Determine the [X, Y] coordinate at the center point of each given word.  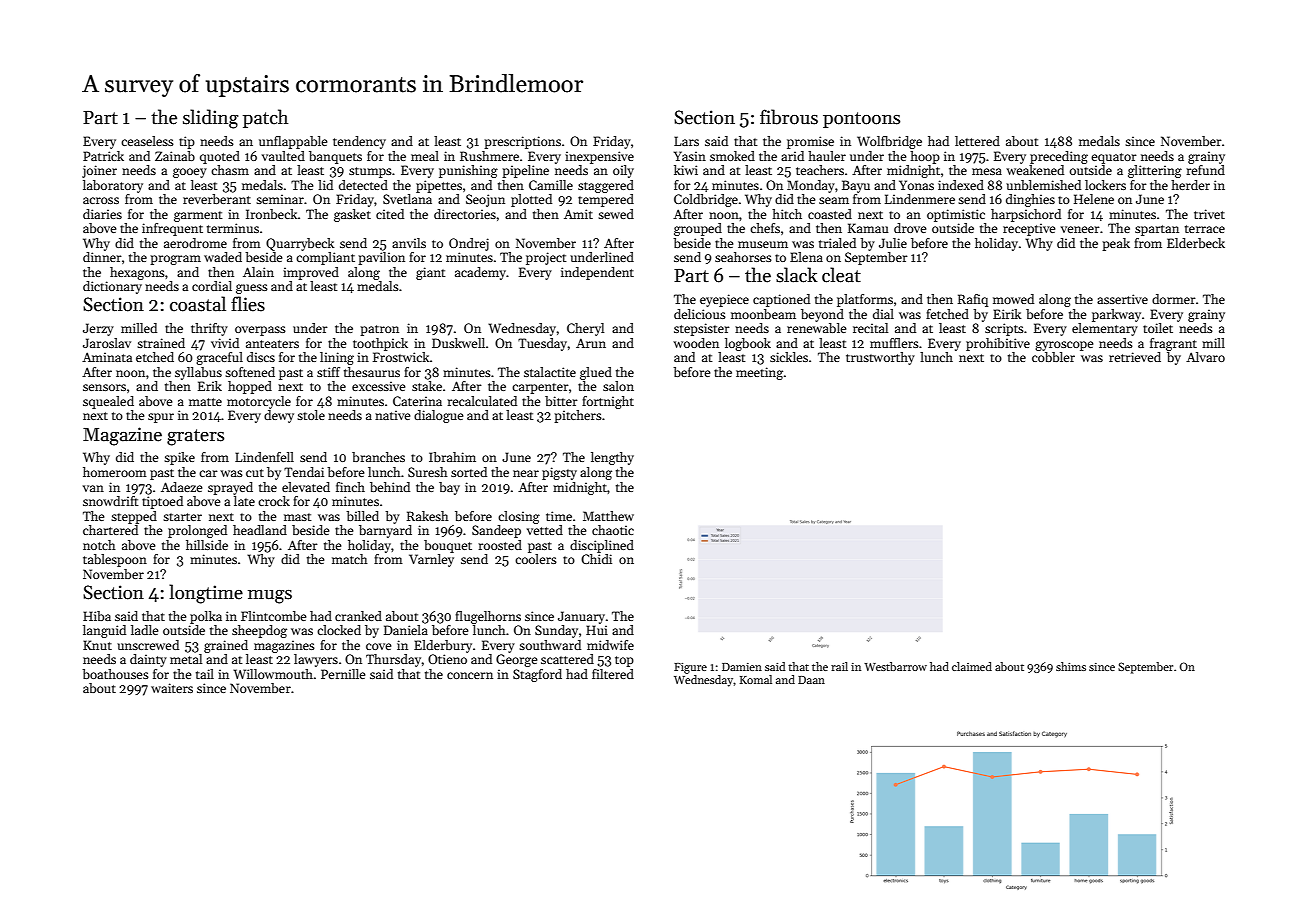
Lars [686, 141]
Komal [756, 679]
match [350, 559]
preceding [1059, 157]
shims [1071, 666]
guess [252, 289]
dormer [1174, 299]
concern [470, 675]
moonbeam [763, 314]
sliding [210, 119]
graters [195, 437]
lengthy [612, 458]
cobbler [1053, 357]
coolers [536, 559]
